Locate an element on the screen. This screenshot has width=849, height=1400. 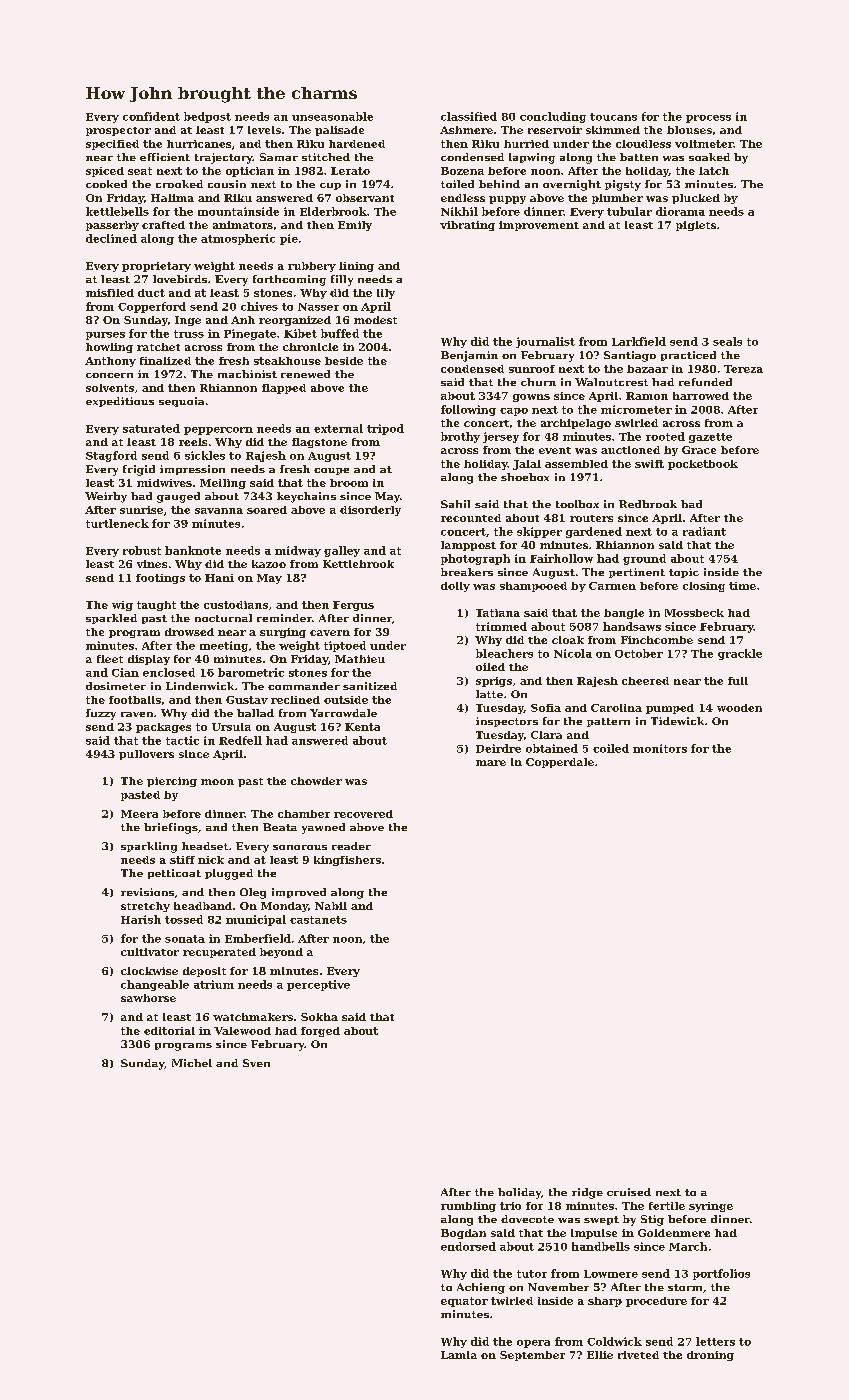
Michel is located at coordinates (192, 1063).
